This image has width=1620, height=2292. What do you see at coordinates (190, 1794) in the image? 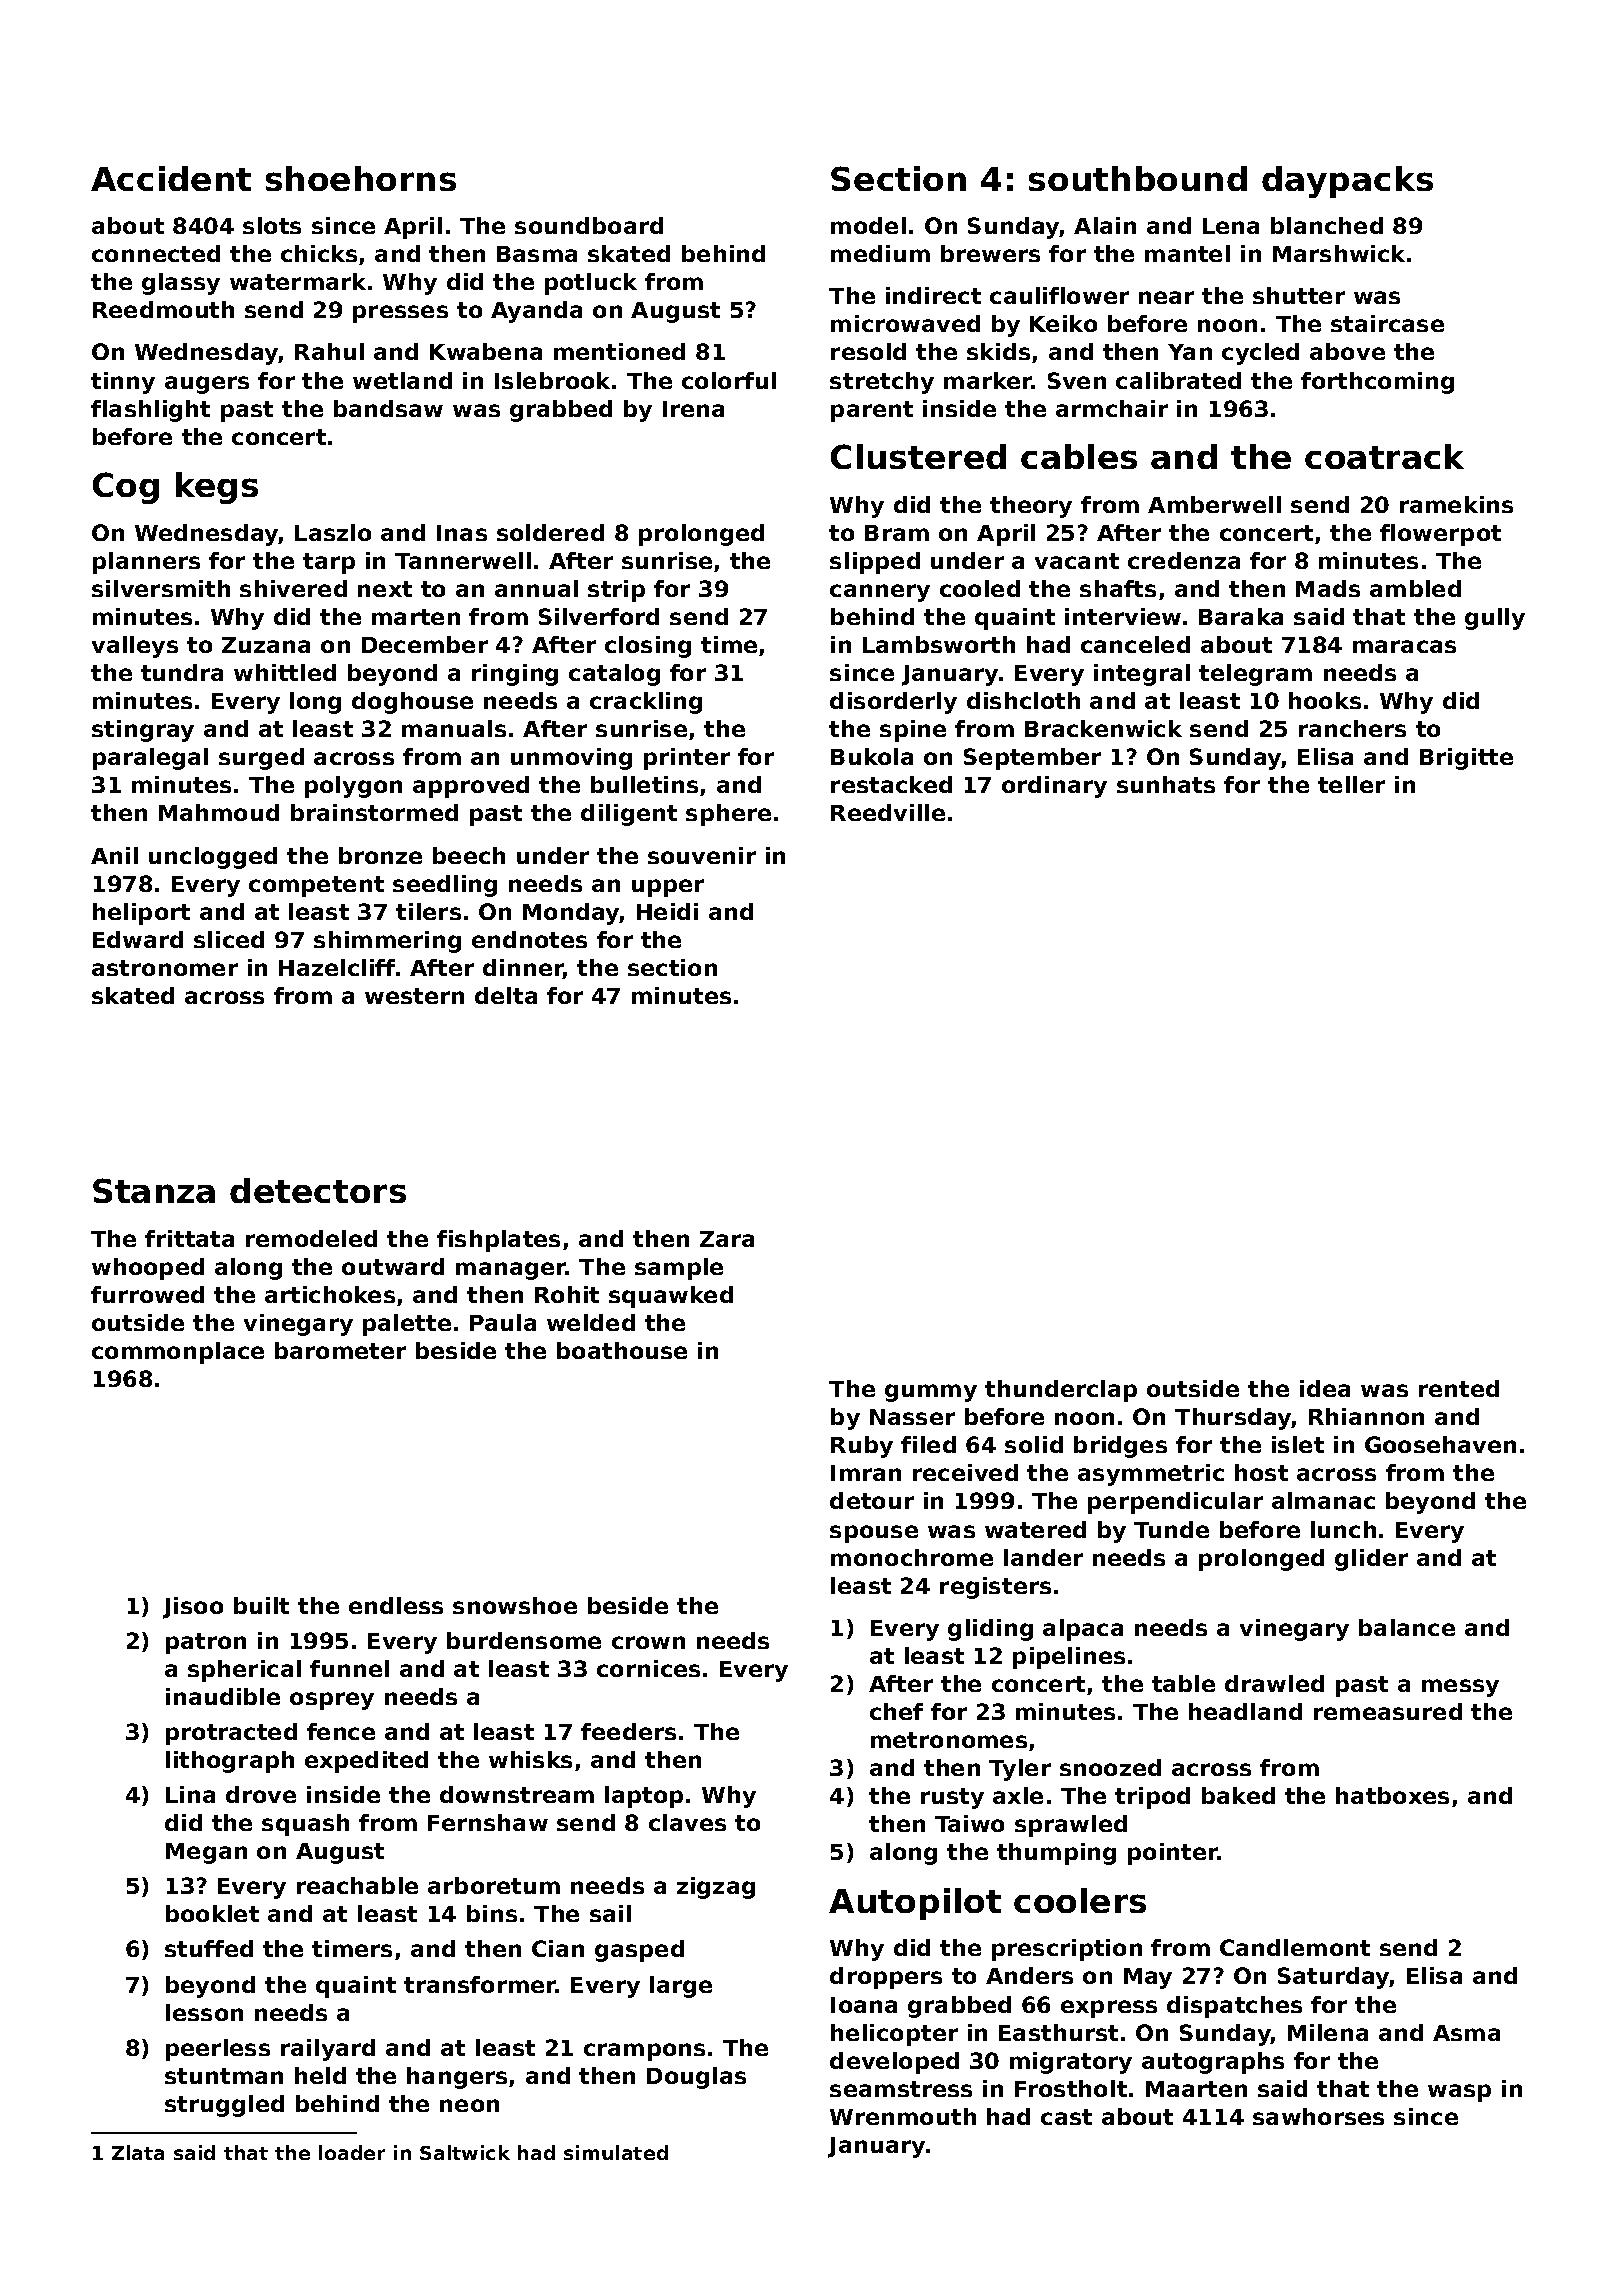
I see `Lina` at bounding box center [190, 1794].
